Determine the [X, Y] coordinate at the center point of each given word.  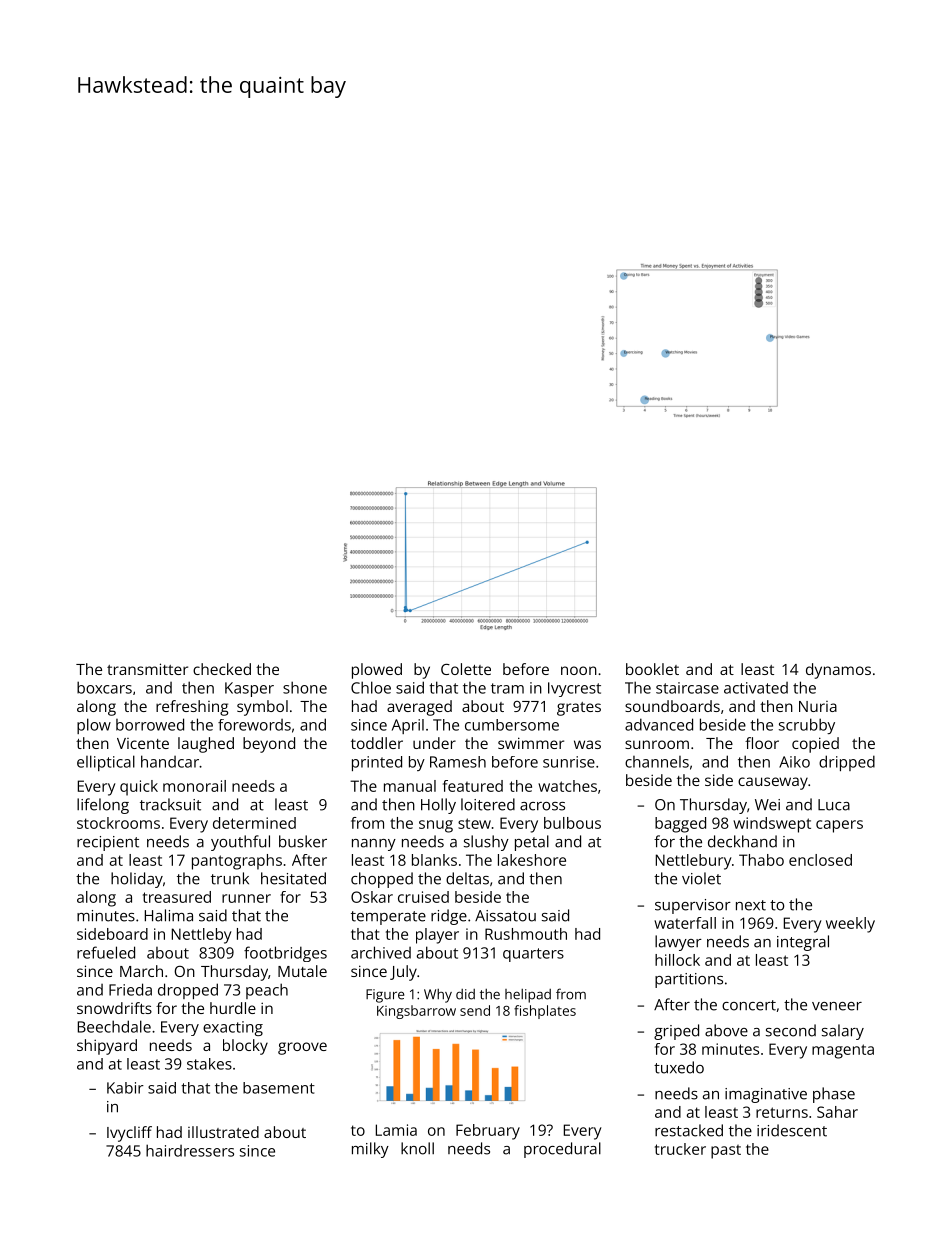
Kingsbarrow [416, 1012]
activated [756, 688]
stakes [209, 1064]
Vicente [143, 743]
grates [579, 709]
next [751, 905]
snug [436, 826]
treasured [177, 897]
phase [834, 1095]
